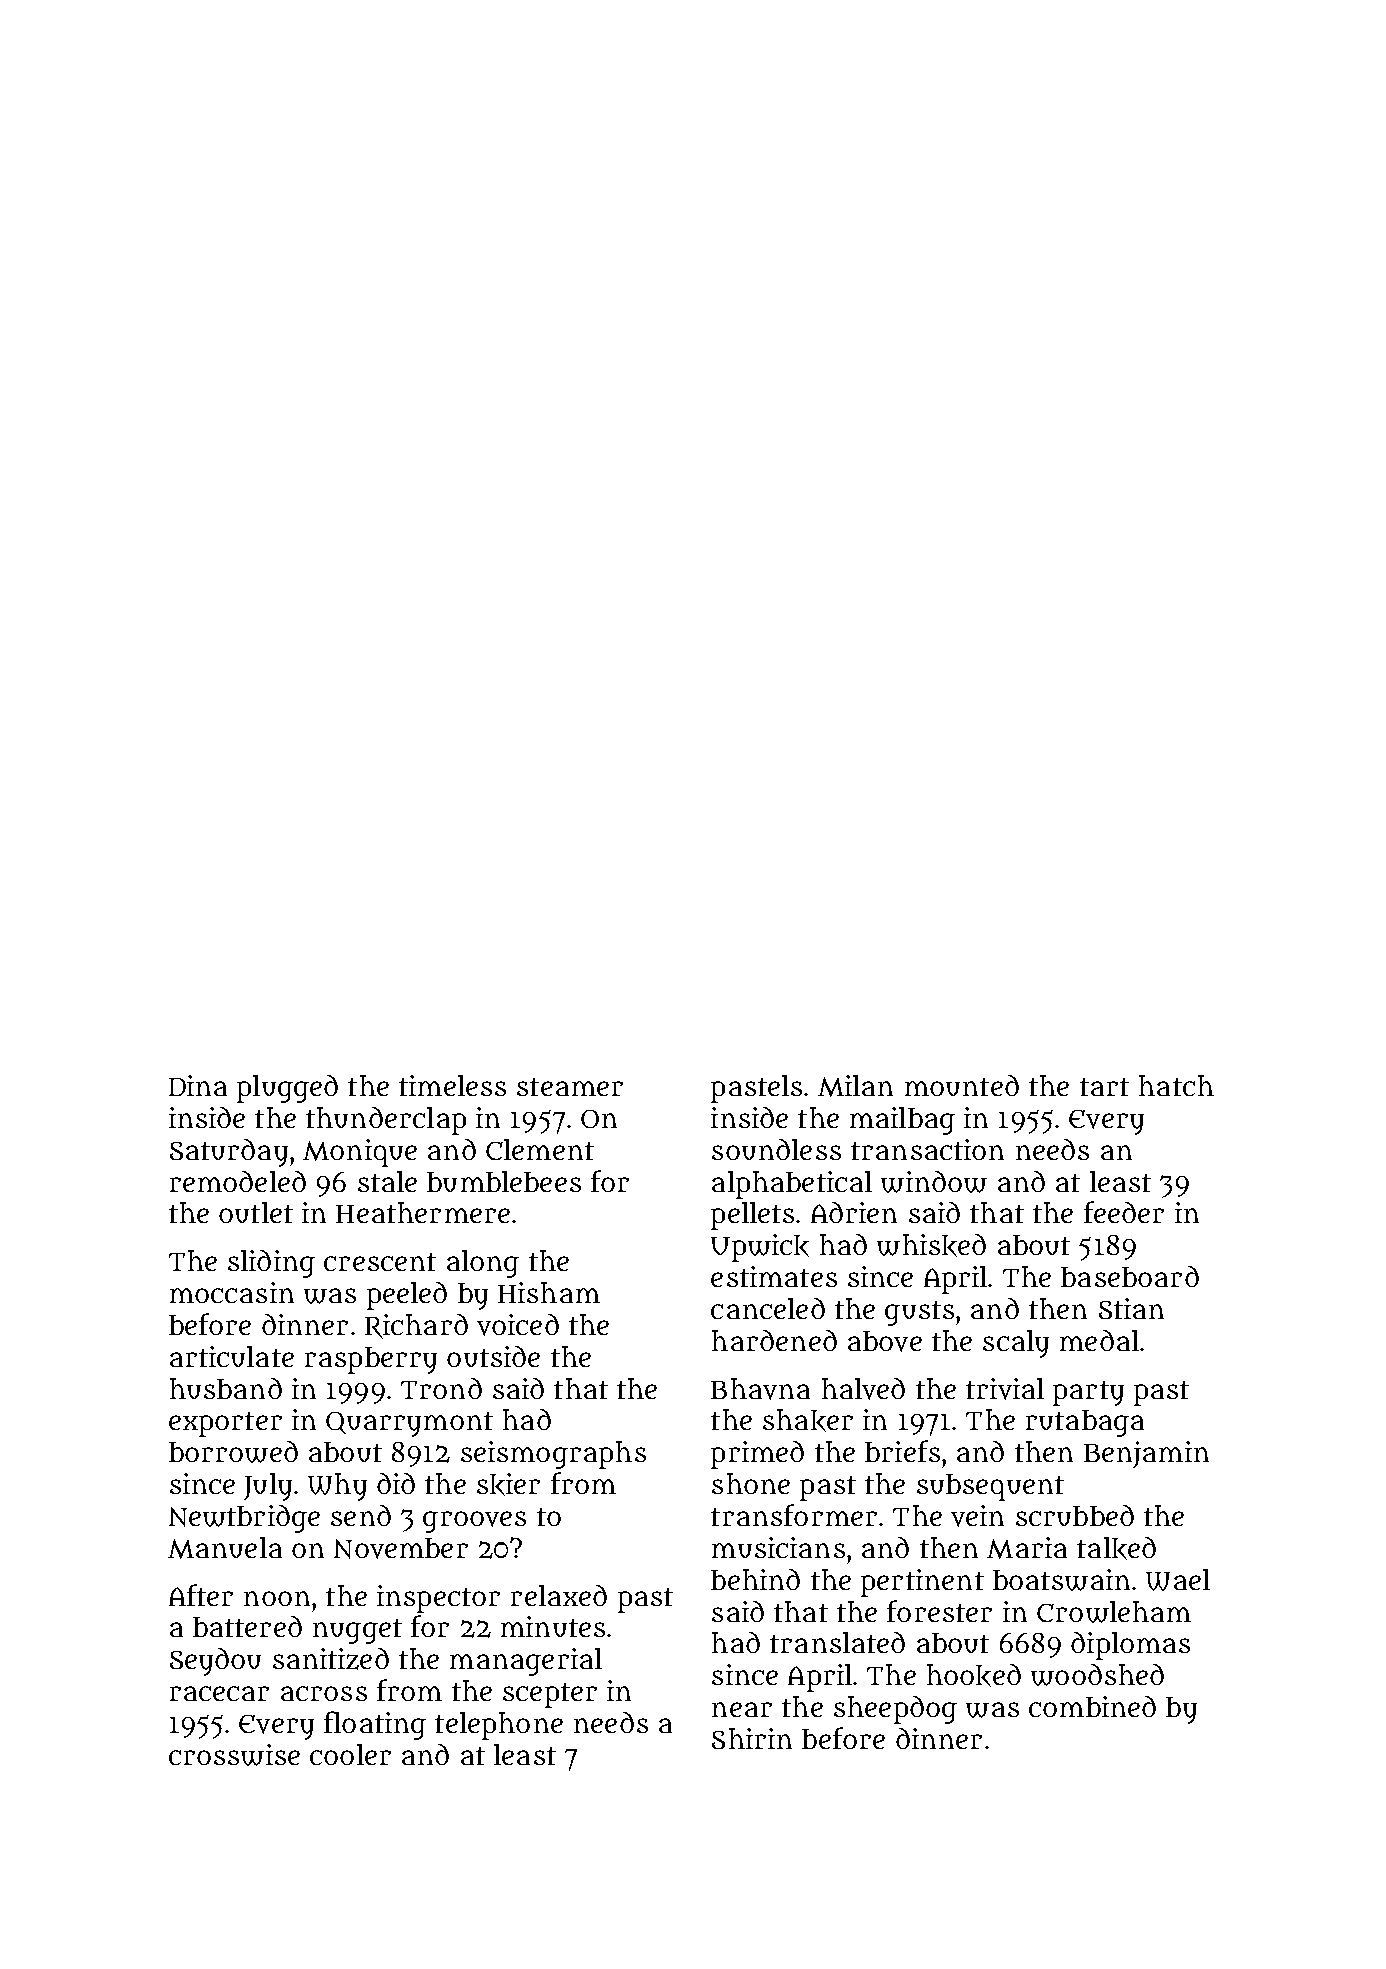 This screenshot has width=1386, height=1969. I want to click on tart, so click(1104, 1087).
